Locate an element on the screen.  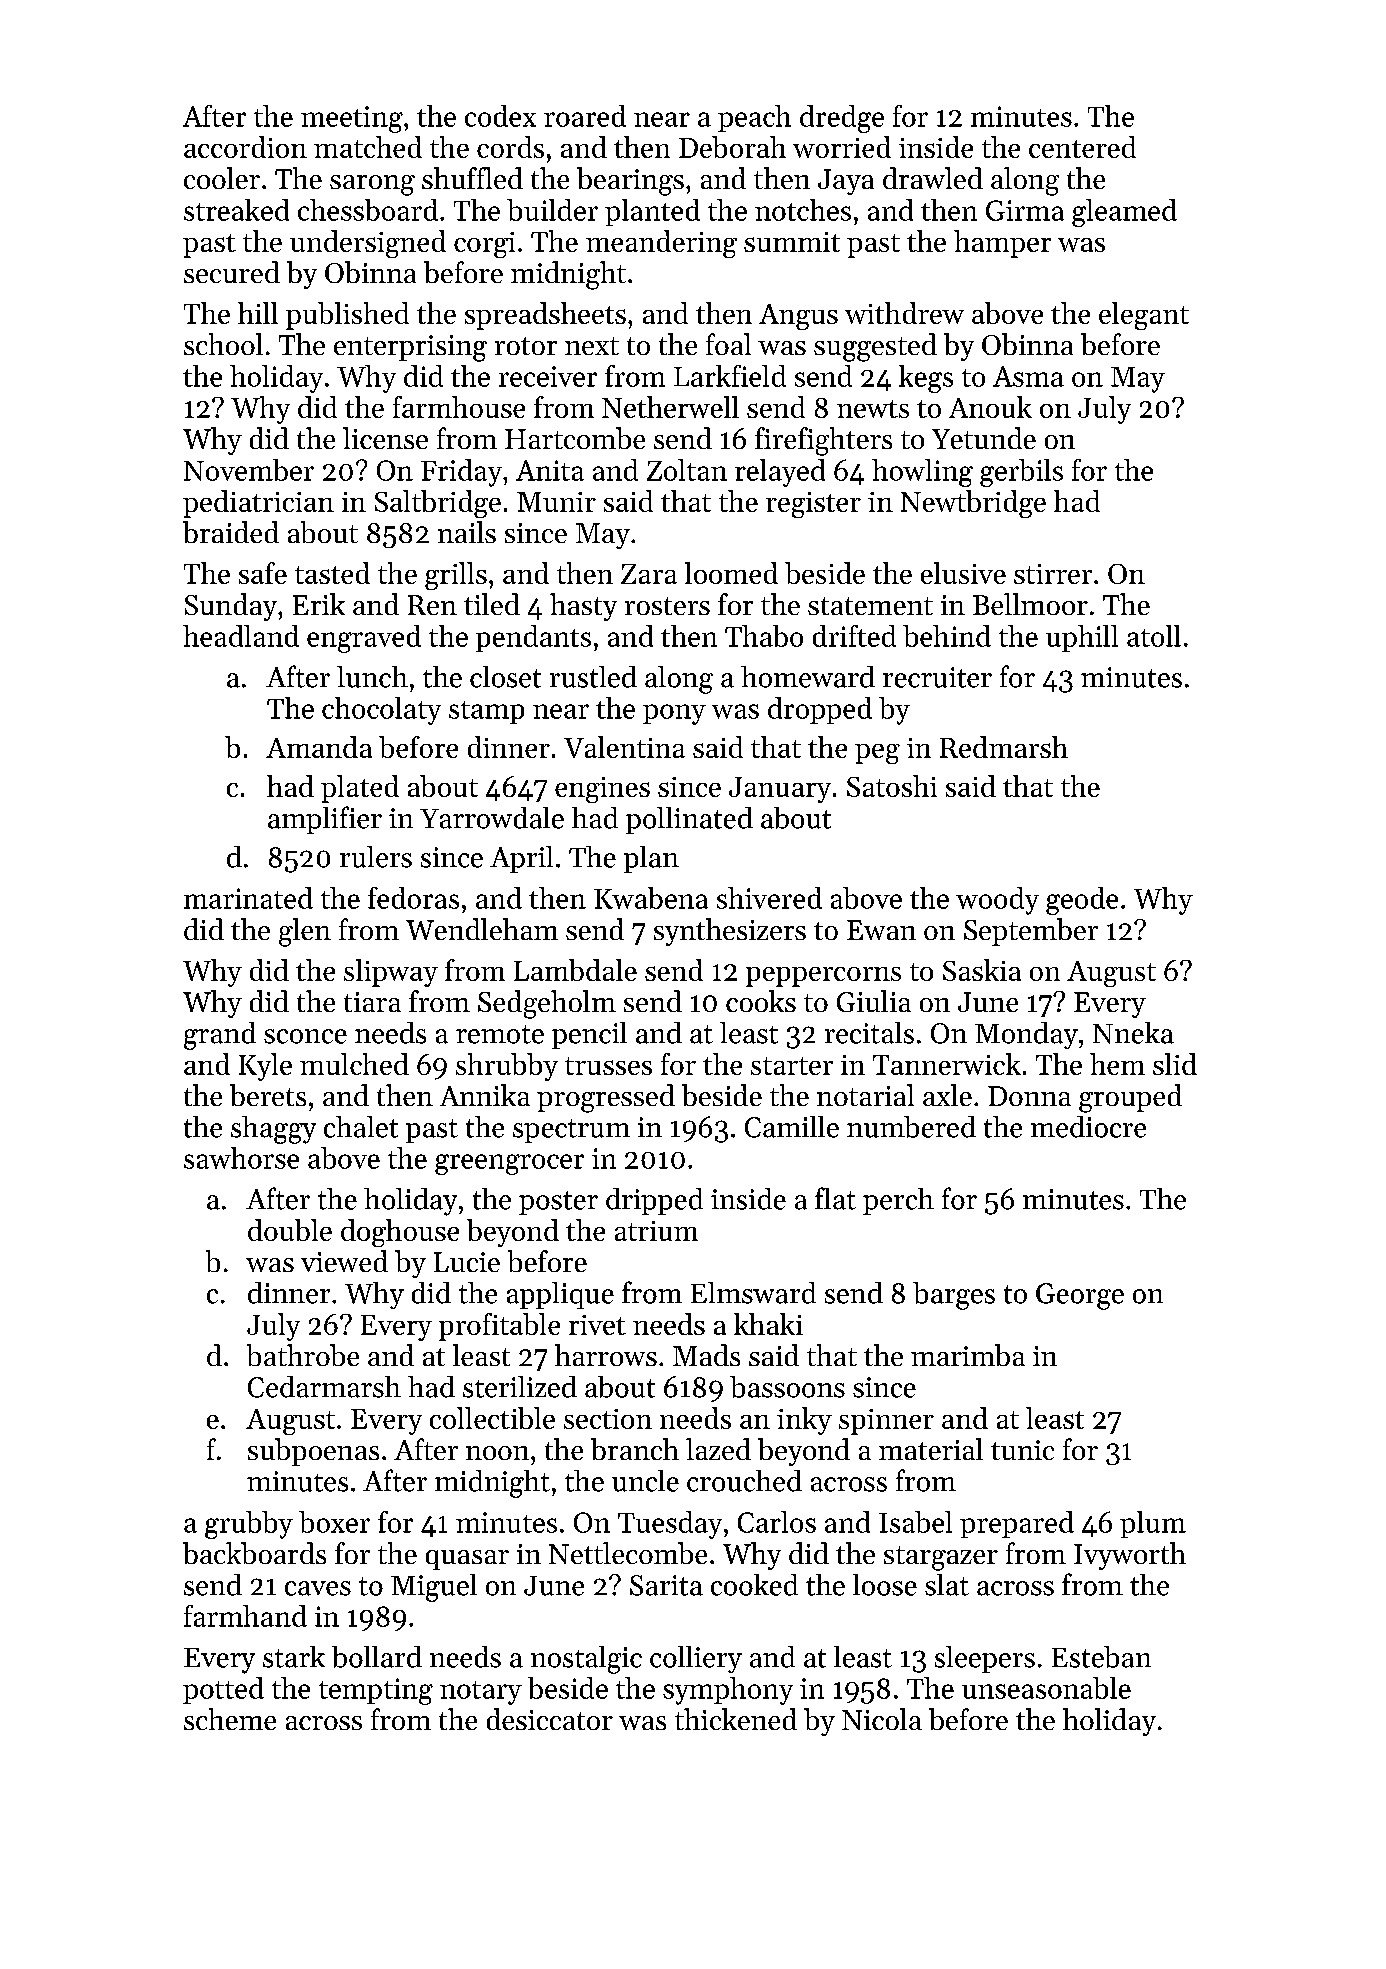
George is located at coordinates (1080, 1296).
